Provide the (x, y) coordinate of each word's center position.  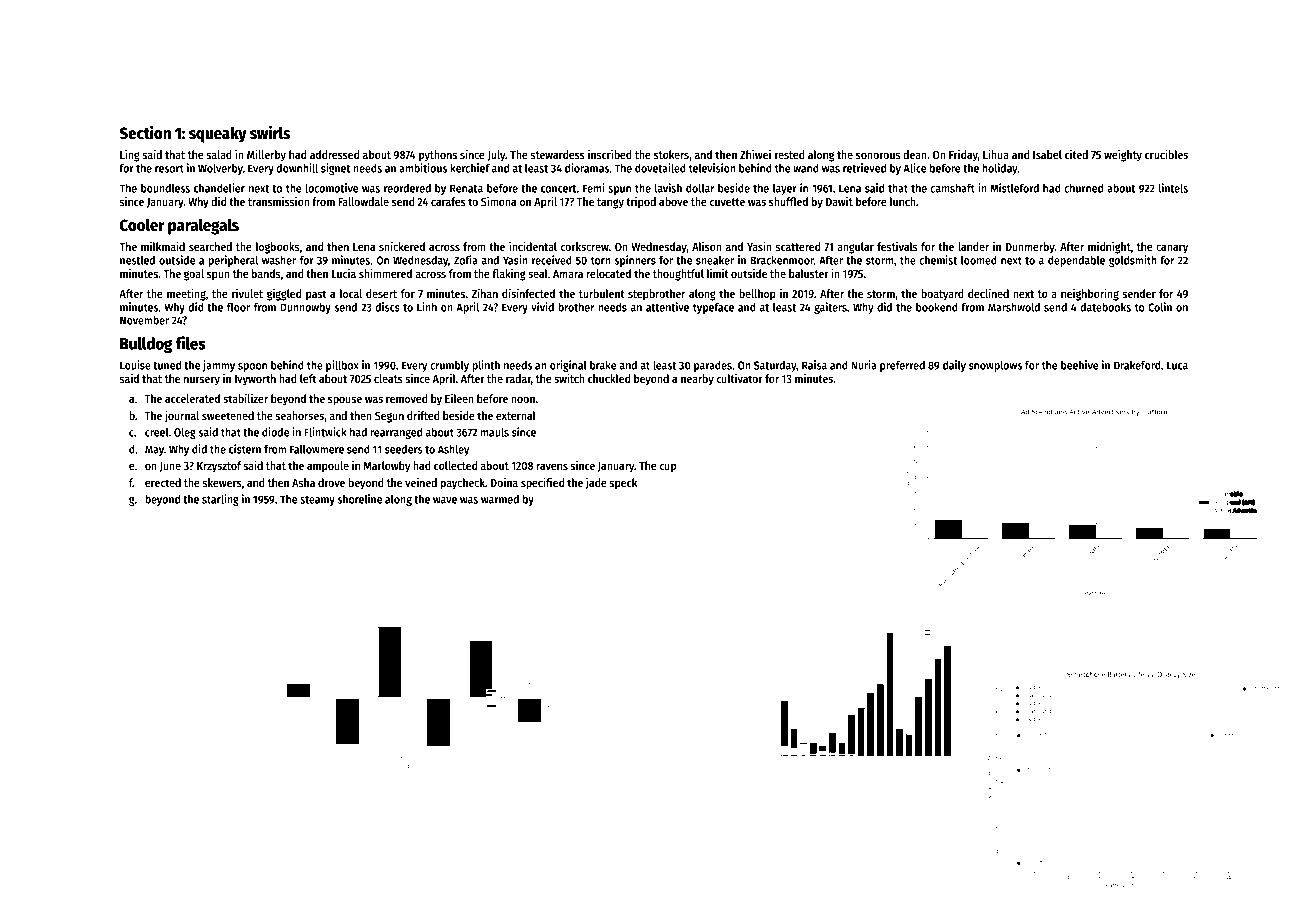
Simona (499, 201)
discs (388, 307)
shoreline (359, 499)
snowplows (995, 366)
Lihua (996, 154)
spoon (252, 367)
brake (603, 365)
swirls (270, 132)
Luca (1177, 365)
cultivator (740, 378)
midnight (1109, 248)
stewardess (558, 154)
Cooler (142, 225)
